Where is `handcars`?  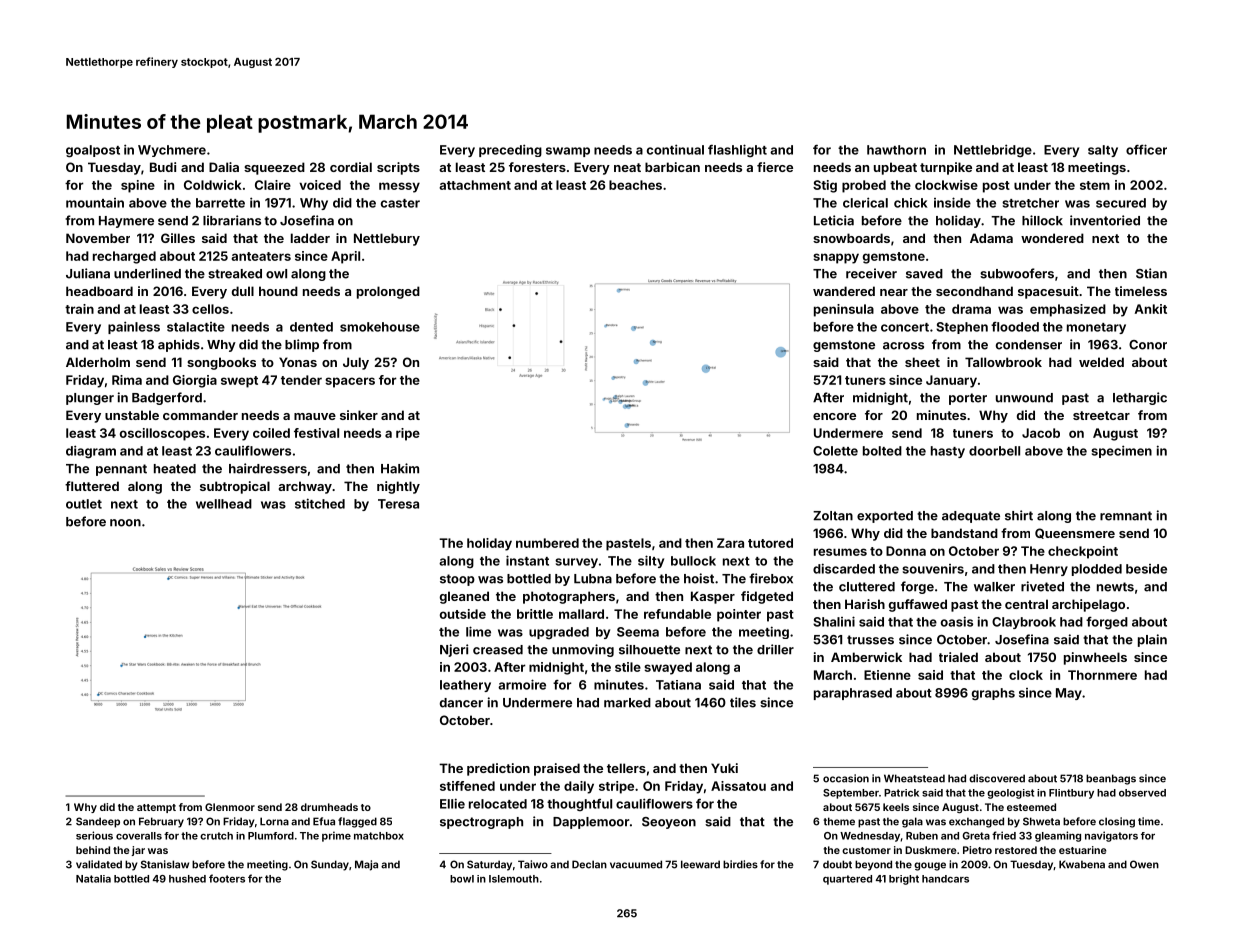
handcars is located at coordinates (945, 879).
